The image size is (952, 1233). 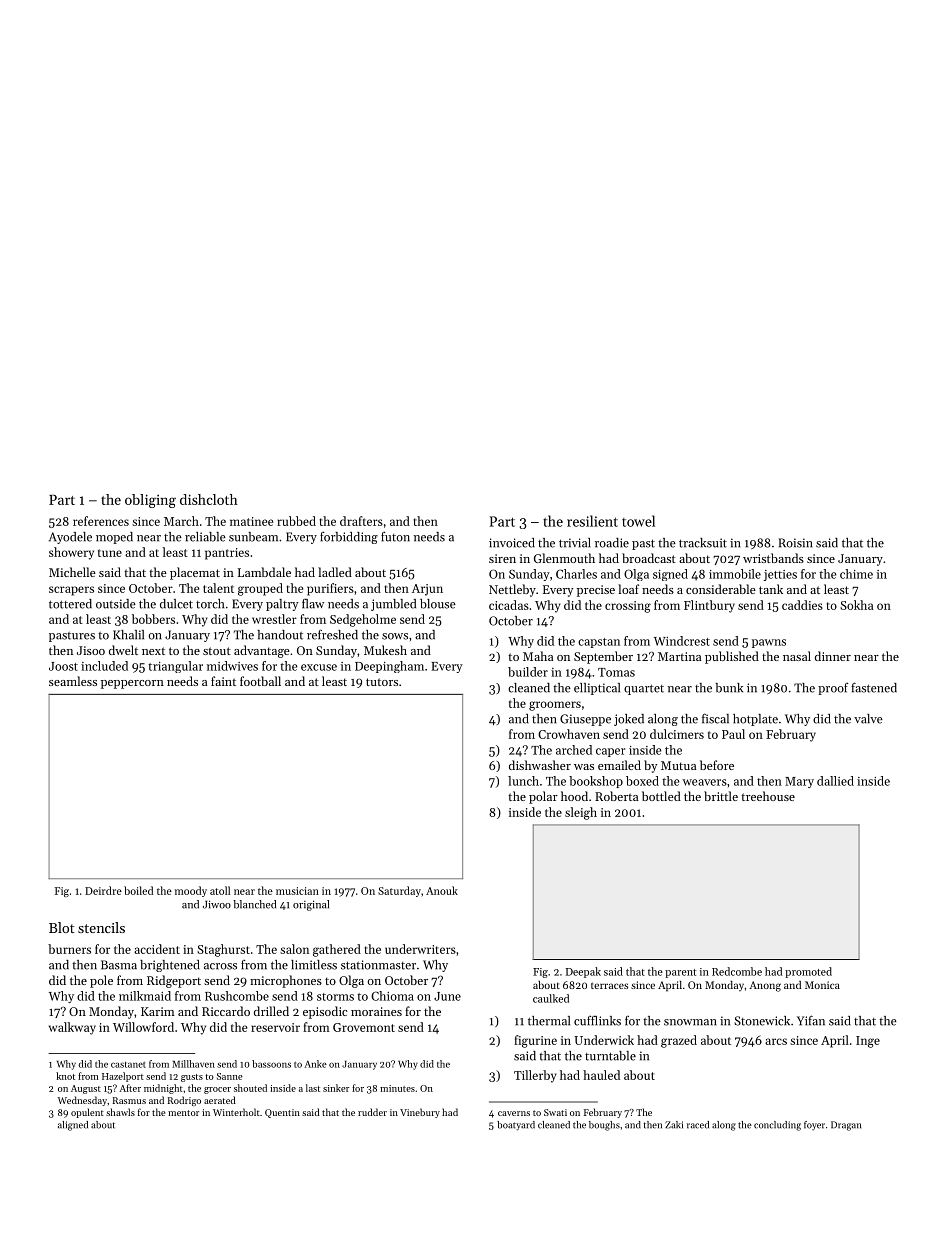 I want to click on Sedgeholme, so click(x=363, y=620).
